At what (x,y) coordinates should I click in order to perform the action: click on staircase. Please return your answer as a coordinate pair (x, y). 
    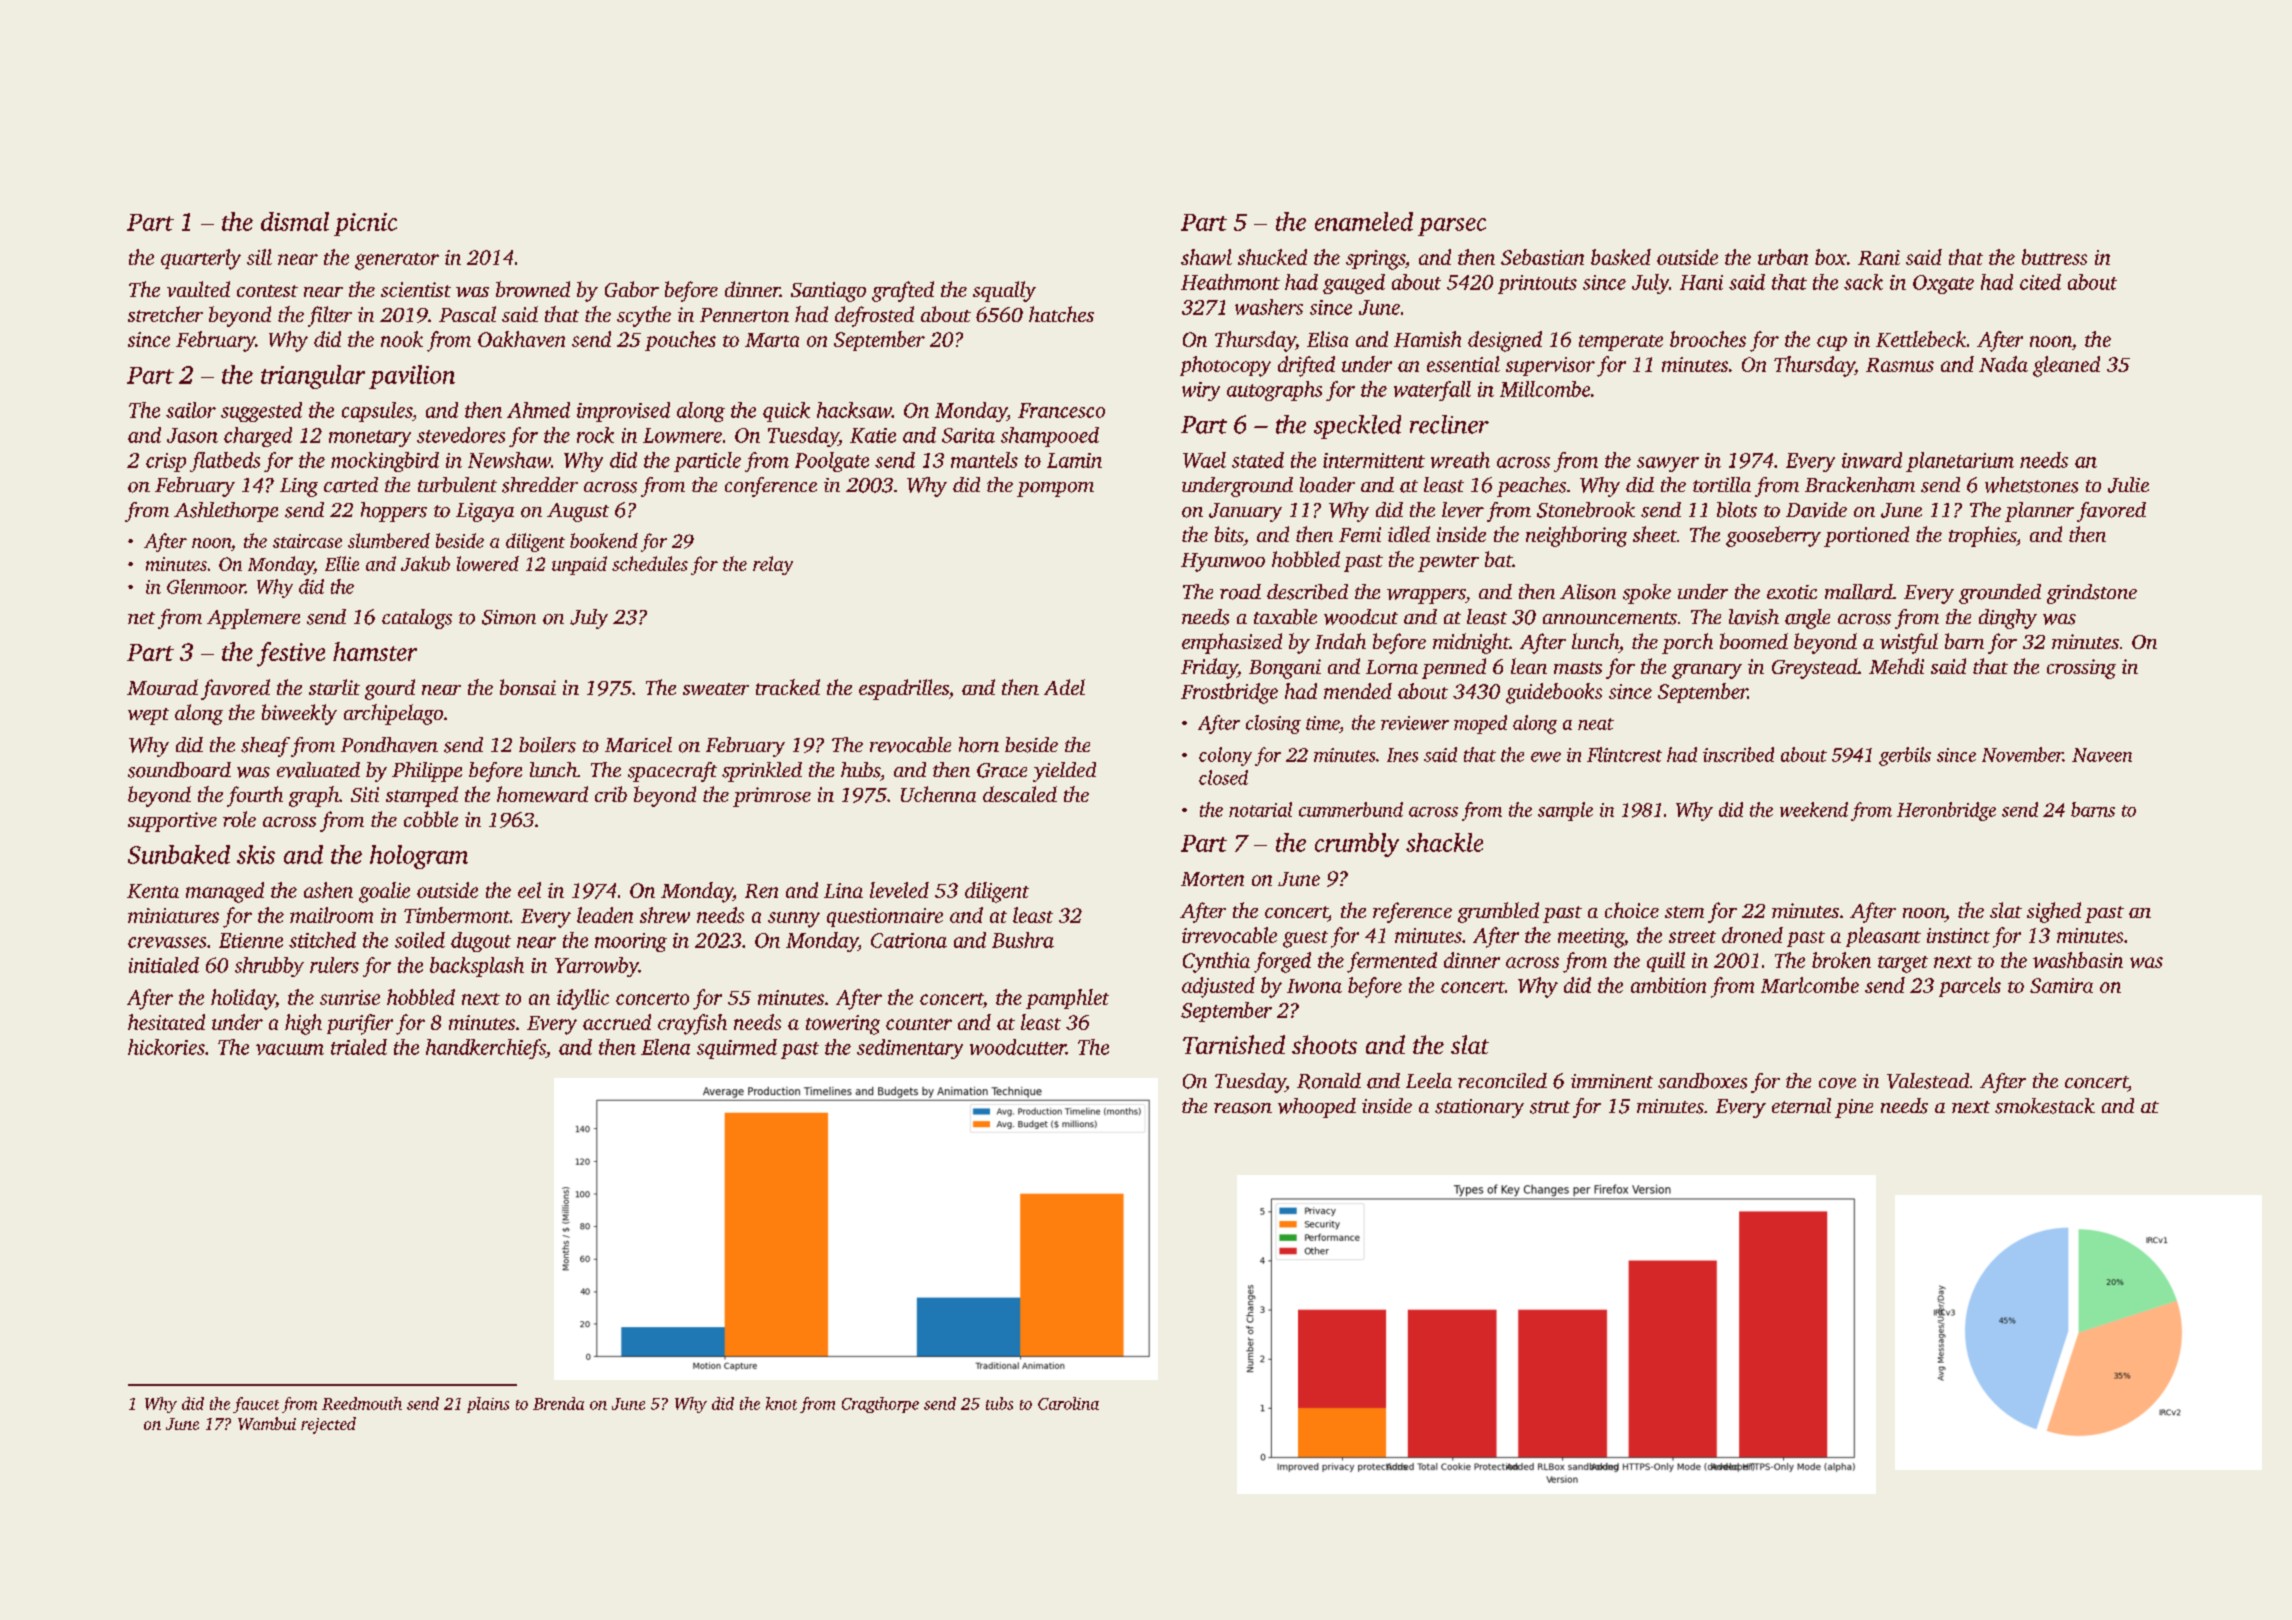
    Looking at the image, I should click on (307, 541).
